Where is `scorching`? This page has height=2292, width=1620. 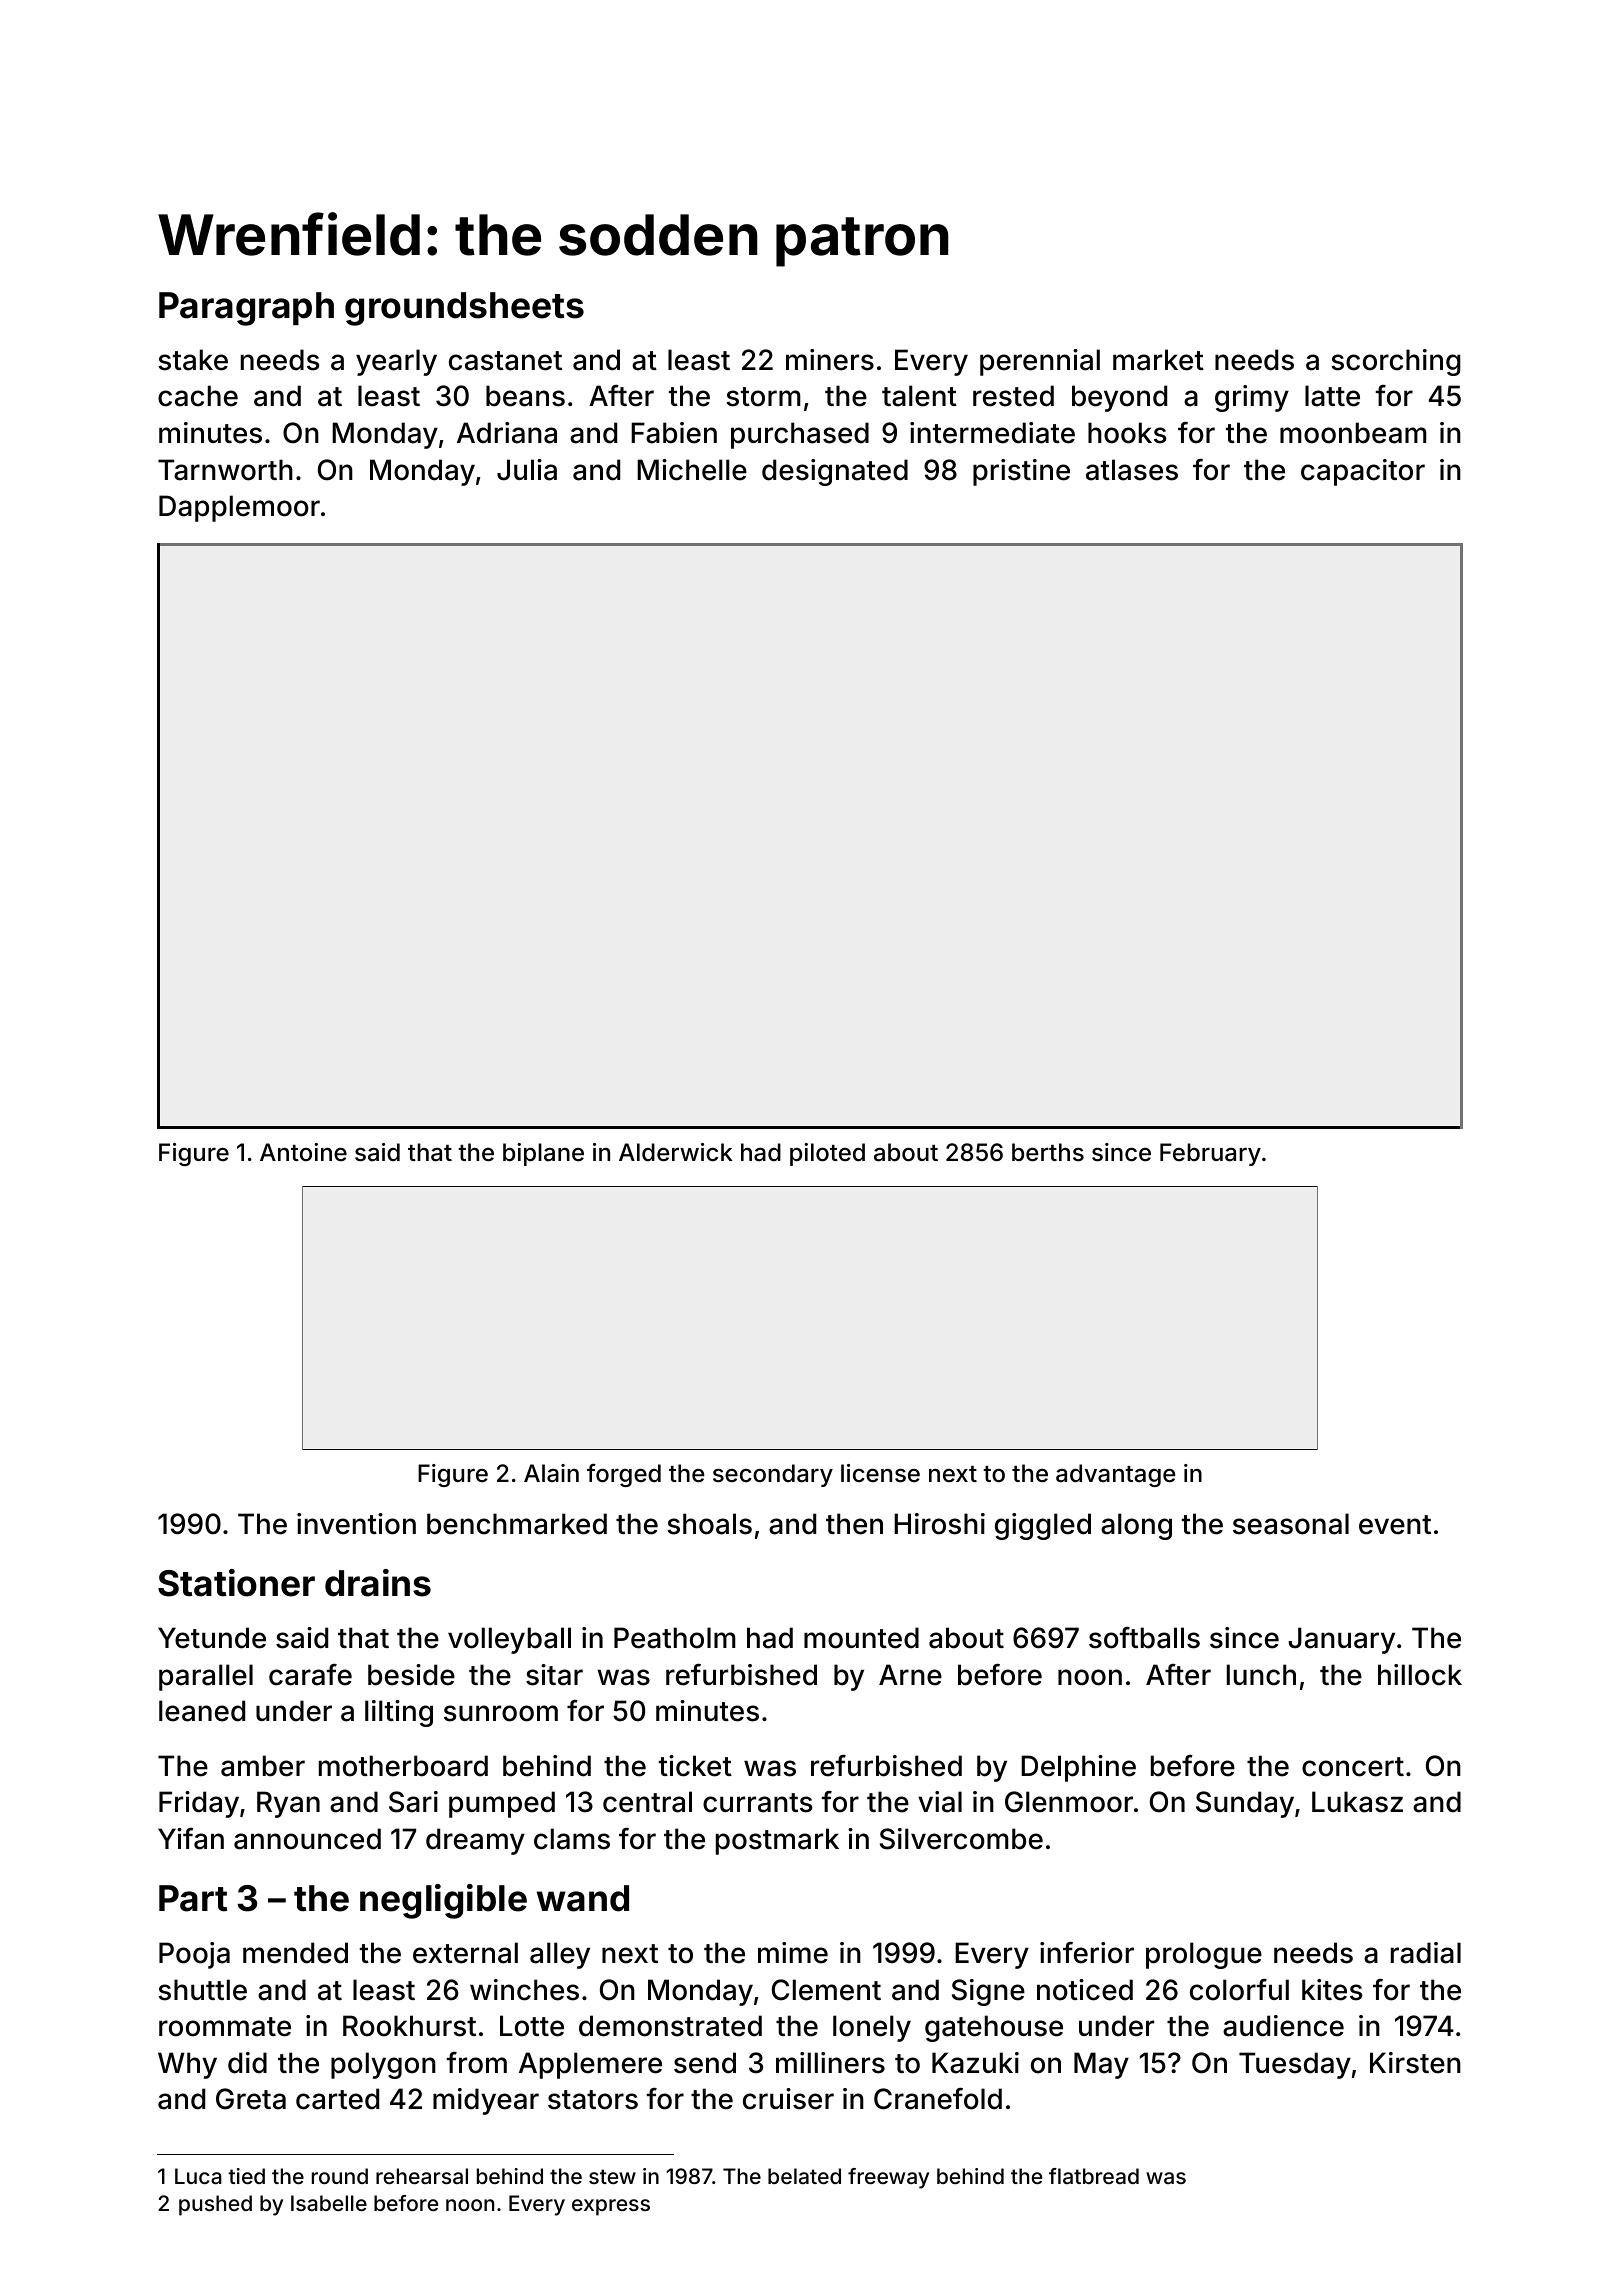
scorching is located at coordinates (1396, 362).
